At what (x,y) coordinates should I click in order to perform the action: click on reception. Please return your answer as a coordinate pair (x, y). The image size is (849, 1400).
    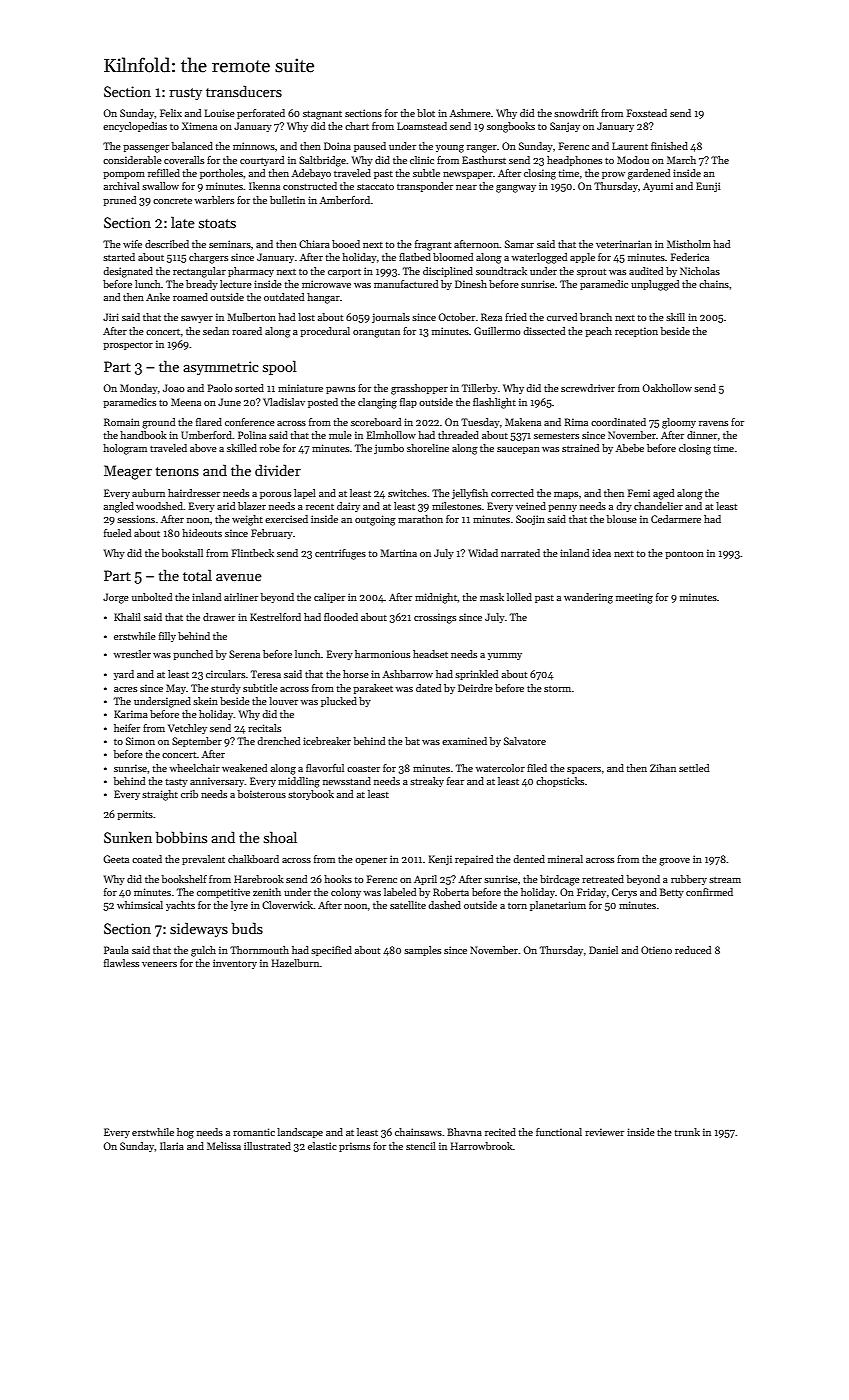
    Looking at the image, I should click on (636, 332).
